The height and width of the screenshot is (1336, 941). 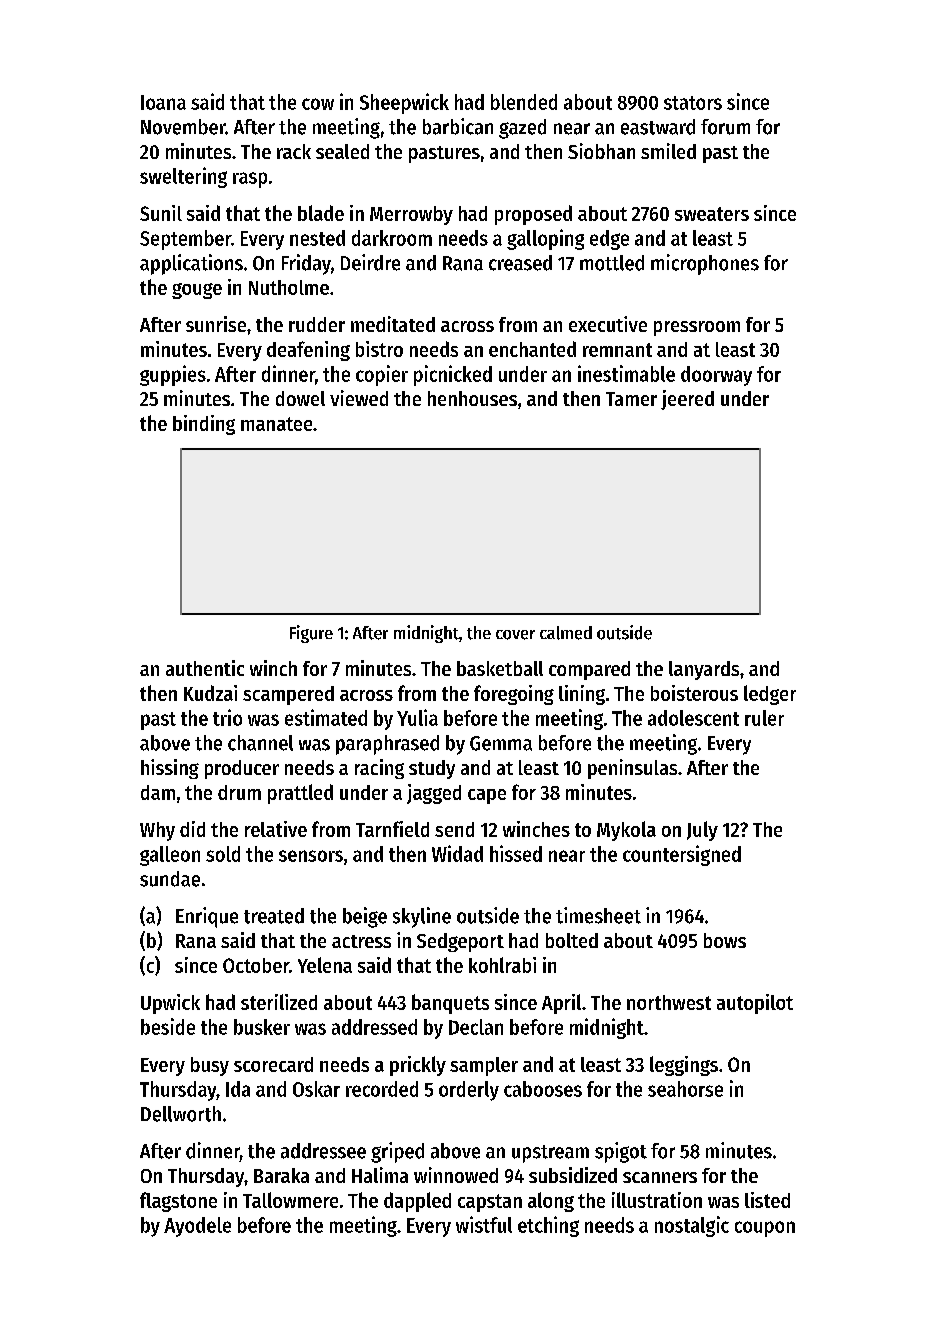 What do you see at coordinates (545, 239) in the screenshot?
I see `galloping` at bounding box center [545, 239].
